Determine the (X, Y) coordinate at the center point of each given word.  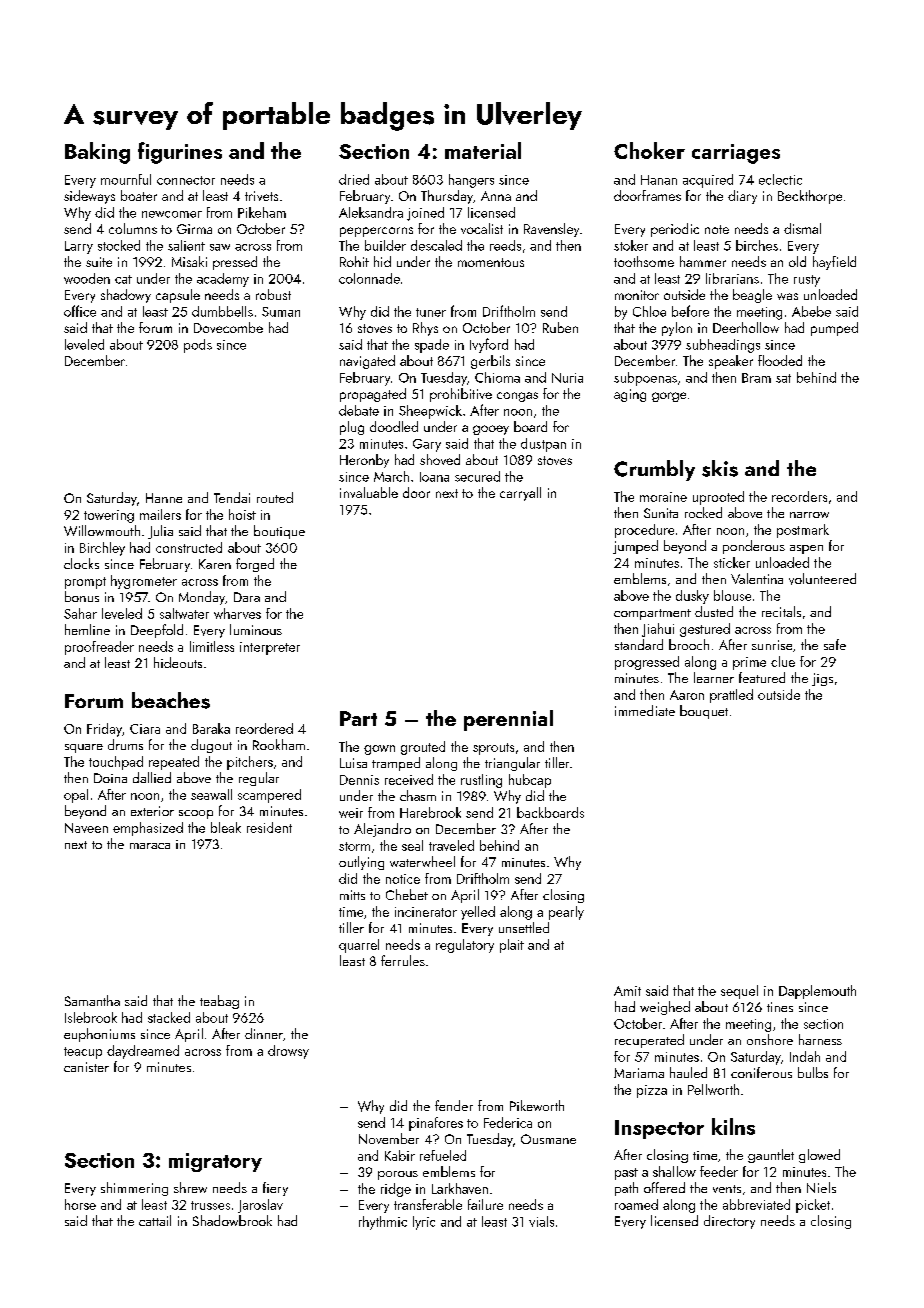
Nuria (567, 378)
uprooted (718, 498)
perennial (508, 720)
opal (76, 796)
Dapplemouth (817, 992)
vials (541, 1221)
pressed (235, 263)
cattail (155, 1220)
